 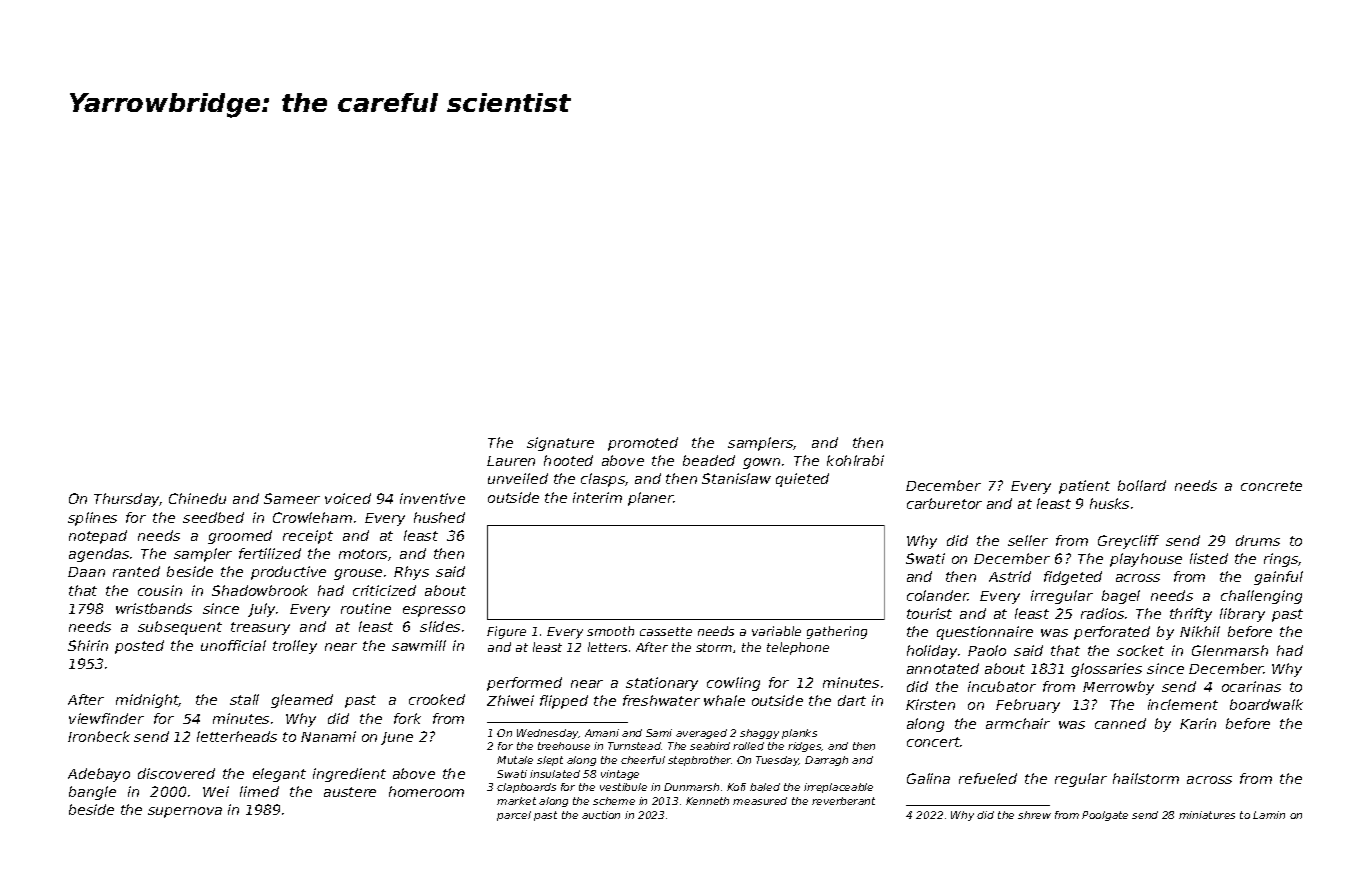 What do you see at coordinates (560, 444) in the screenshot?
I see `signature` at bounding box center [560, 444].
